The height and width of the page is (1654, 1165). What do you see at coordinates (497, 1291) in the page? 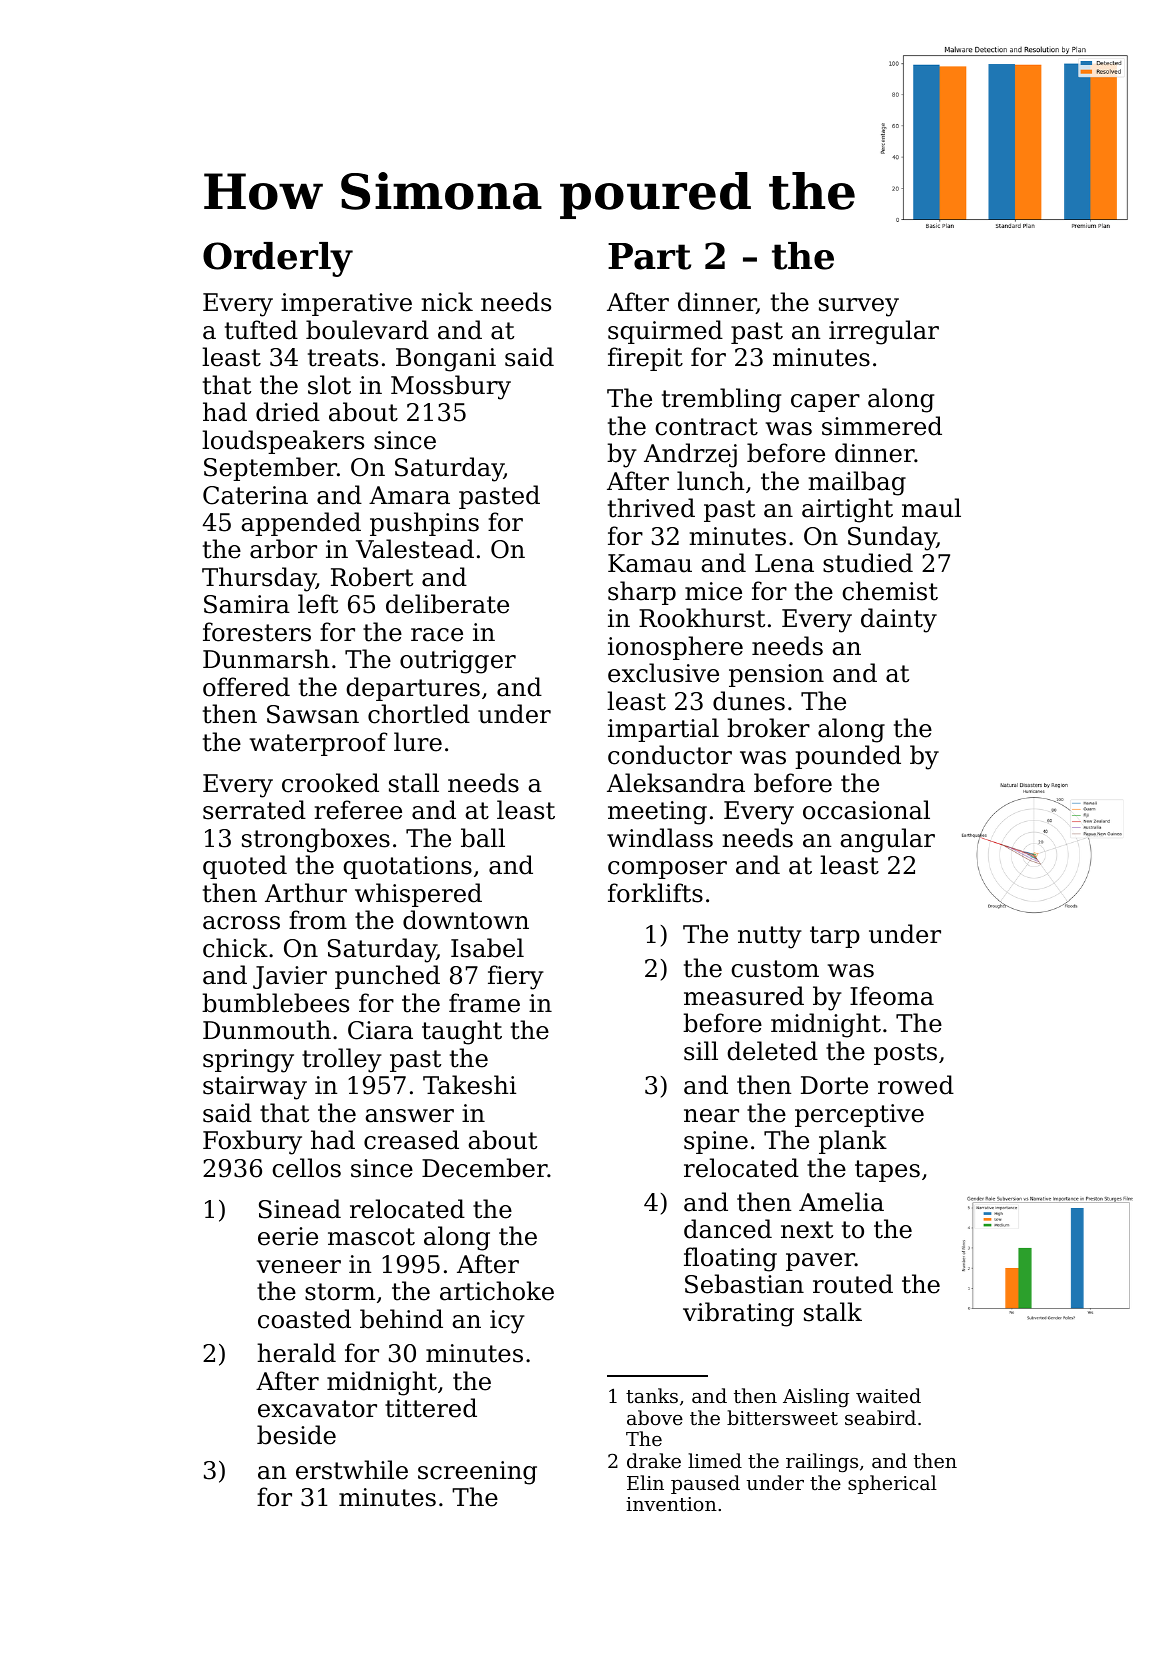
I see `artichoke` at bounding box center [497, 1291].
